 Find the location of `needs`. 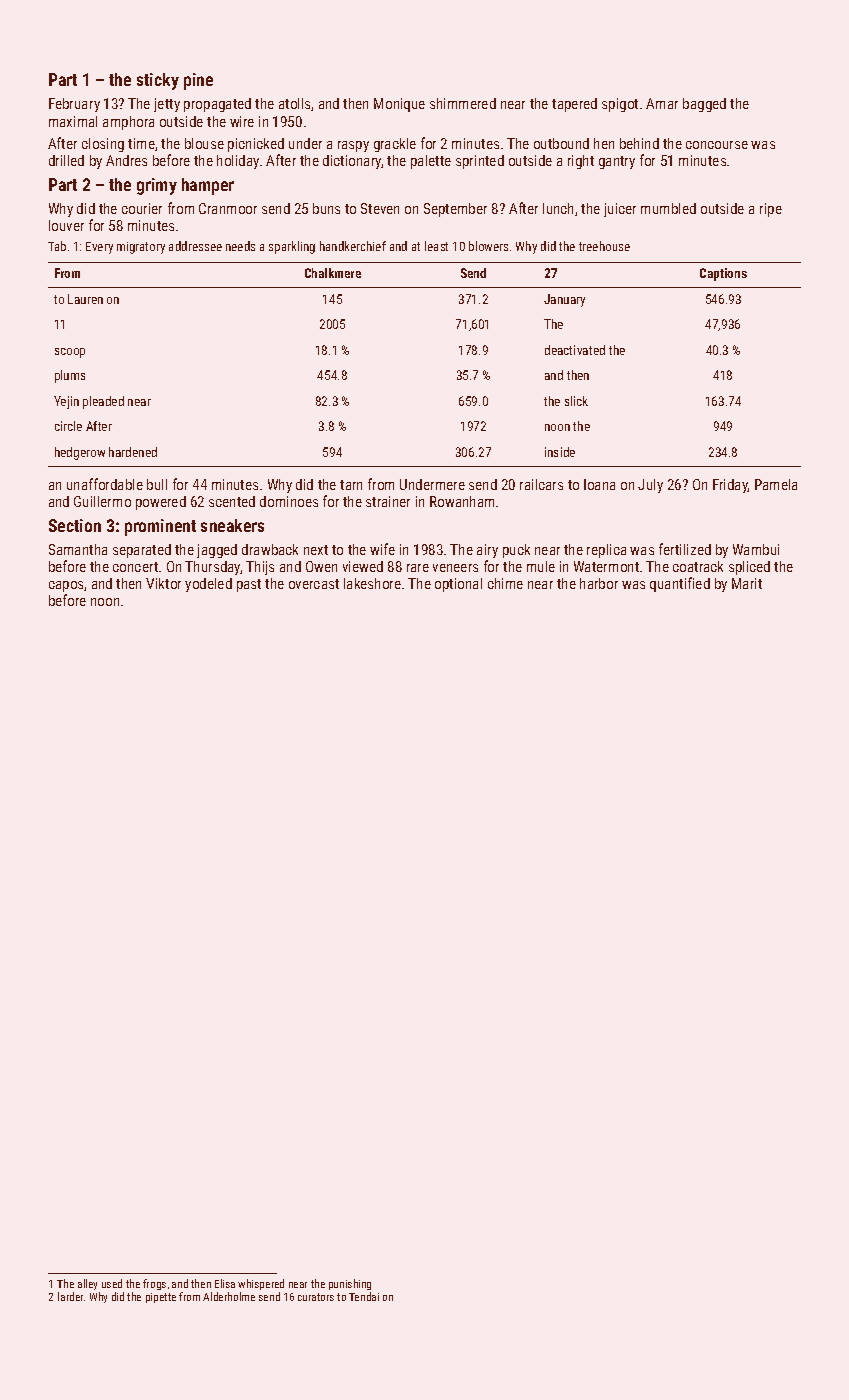

needs is located at coordinates (240, 246).
